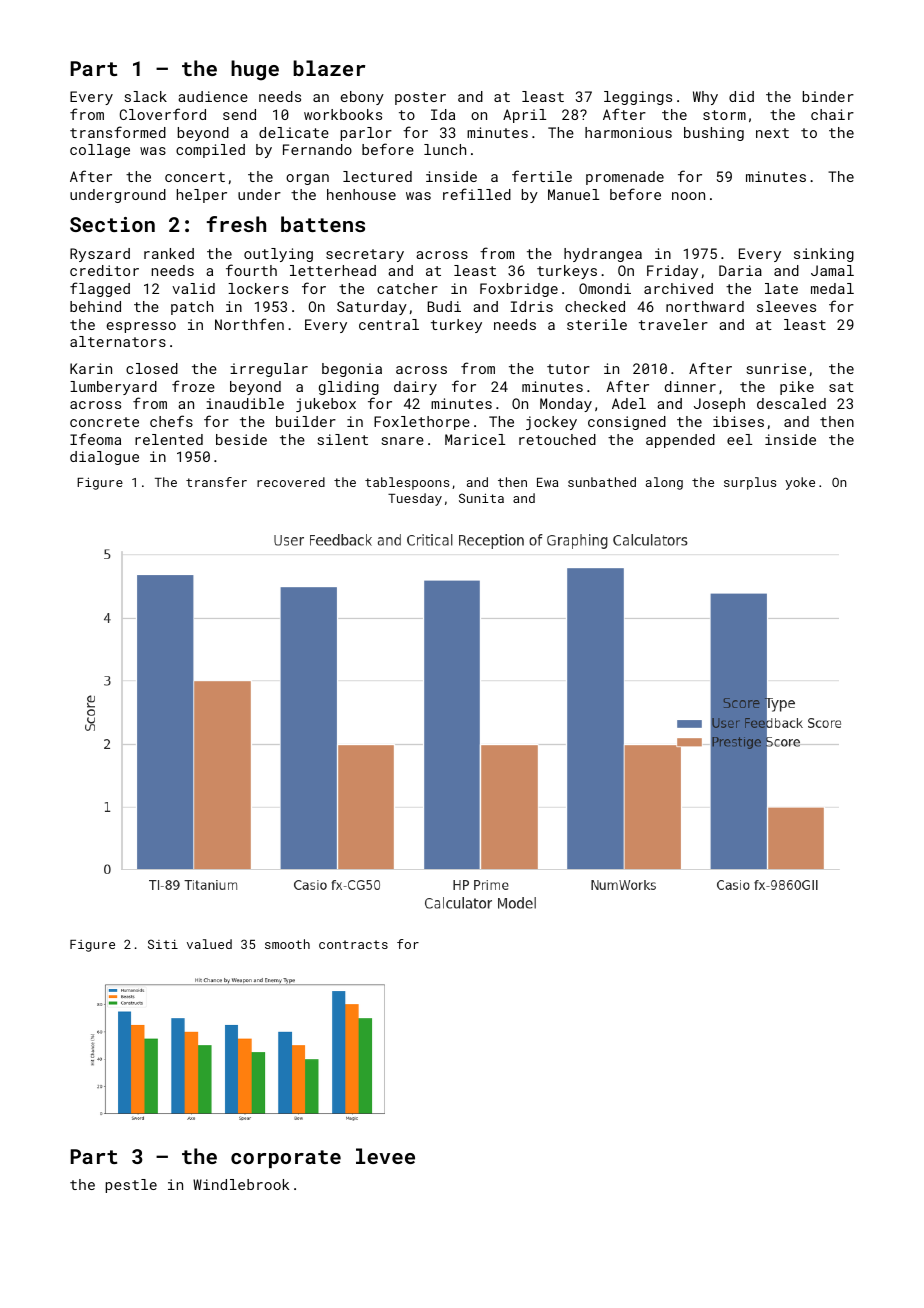 The height and width of the image is (1308, 924). Describe the element at coordinates (216, 482) in the image. I see `transfer` at that location.
